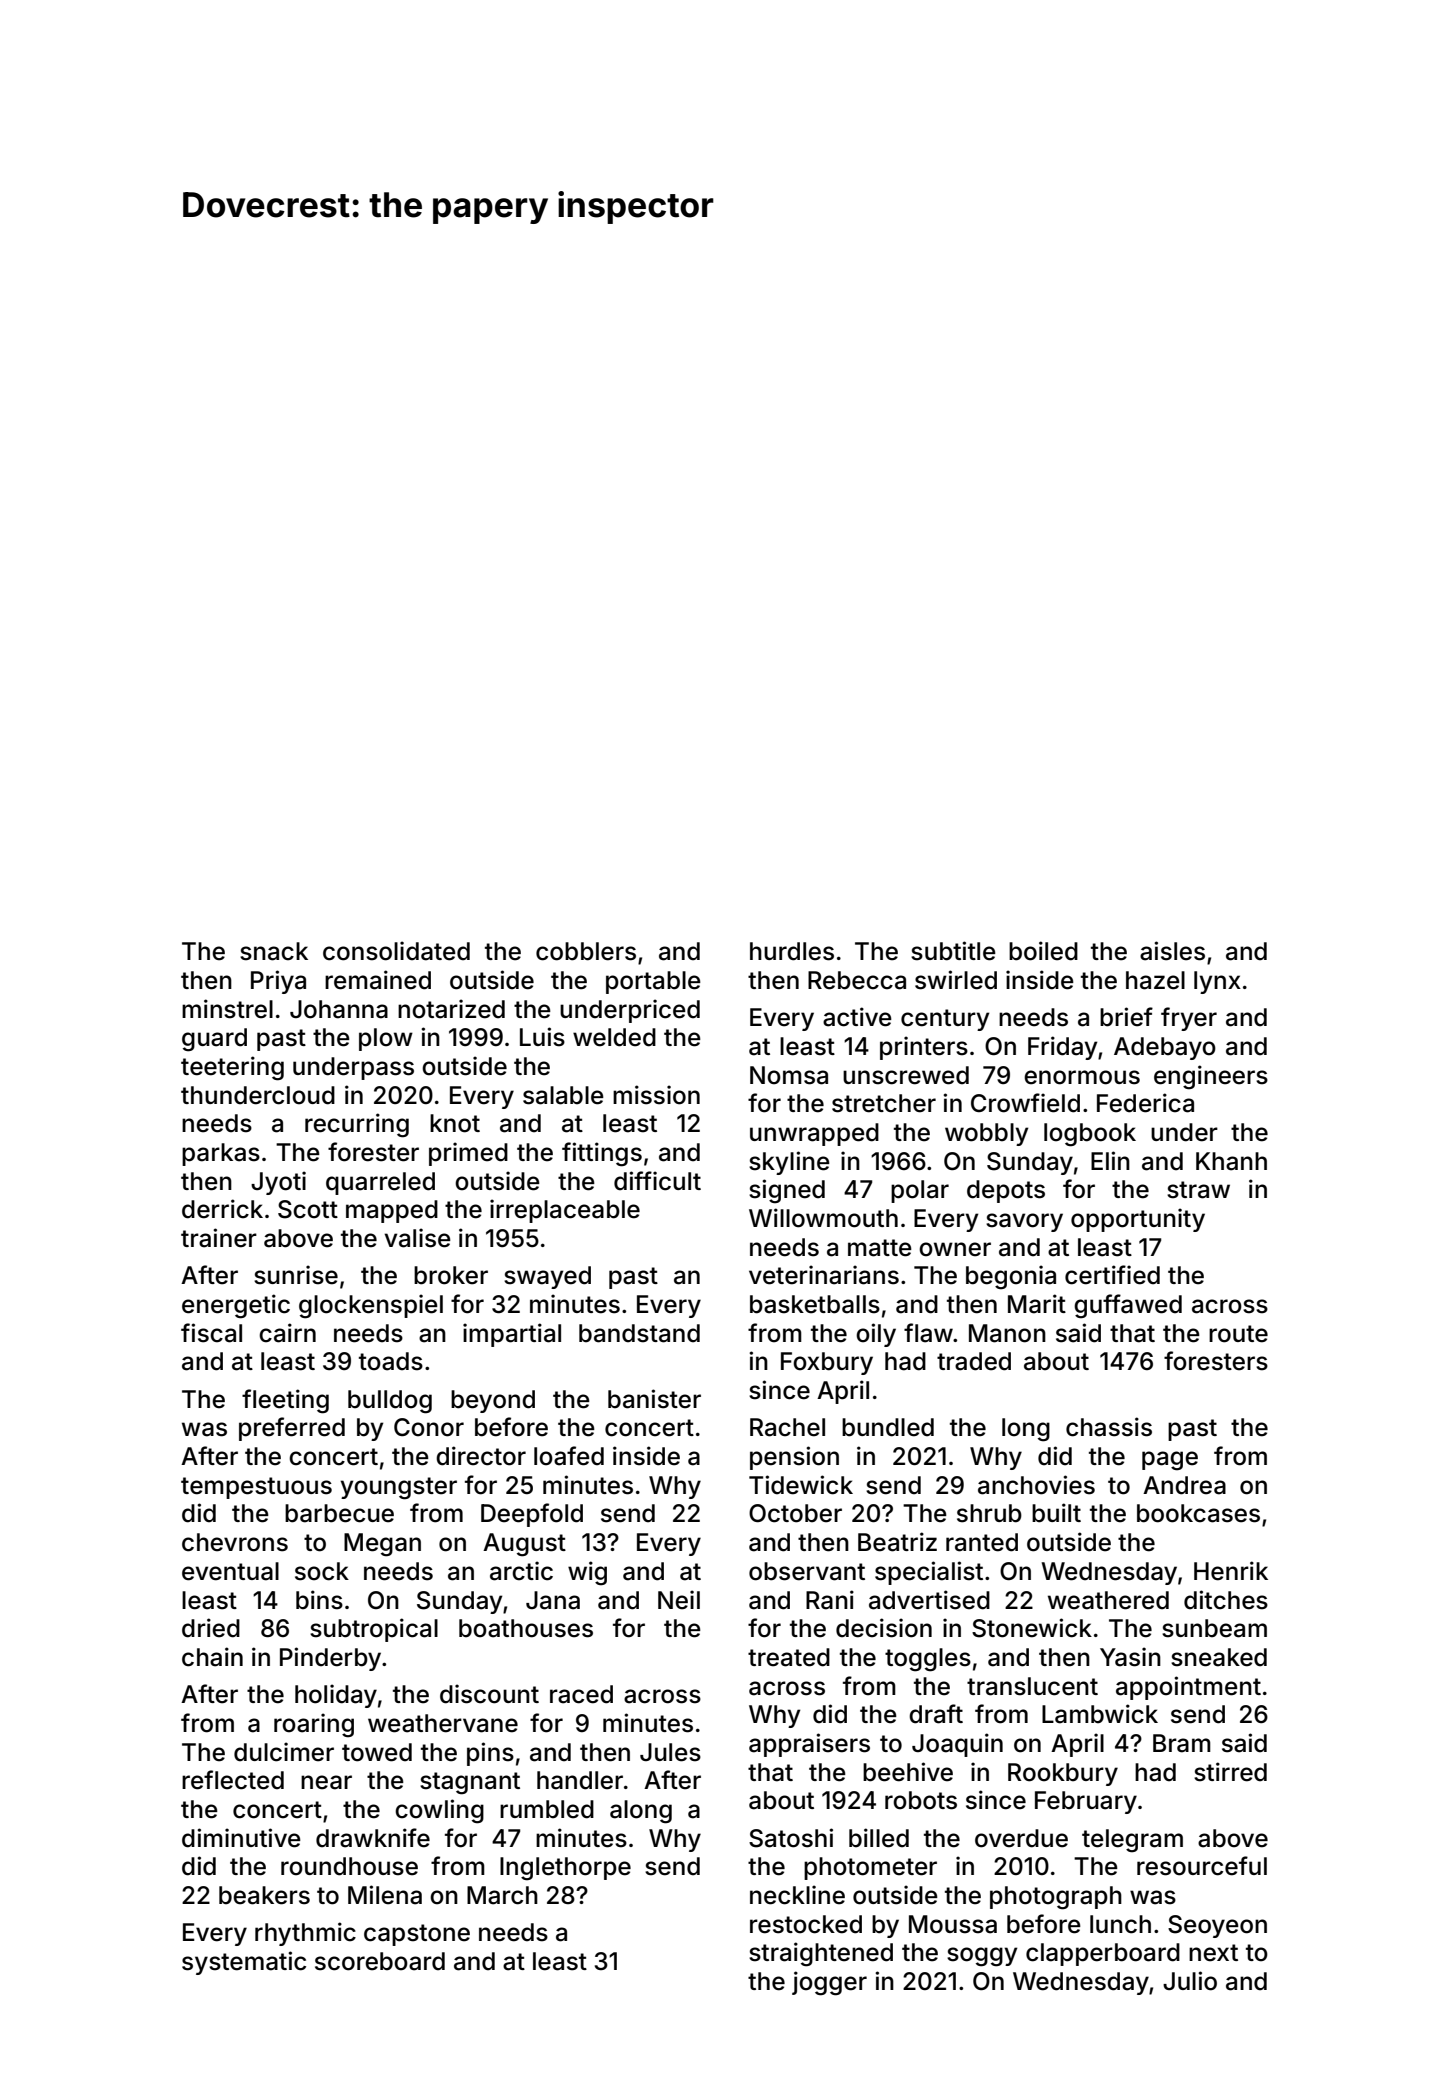 This document has width=1450, height=2100. What do you see at coordinates (396, 951) in the document?
I see `consolidated` at bounding box center [396, 951].
